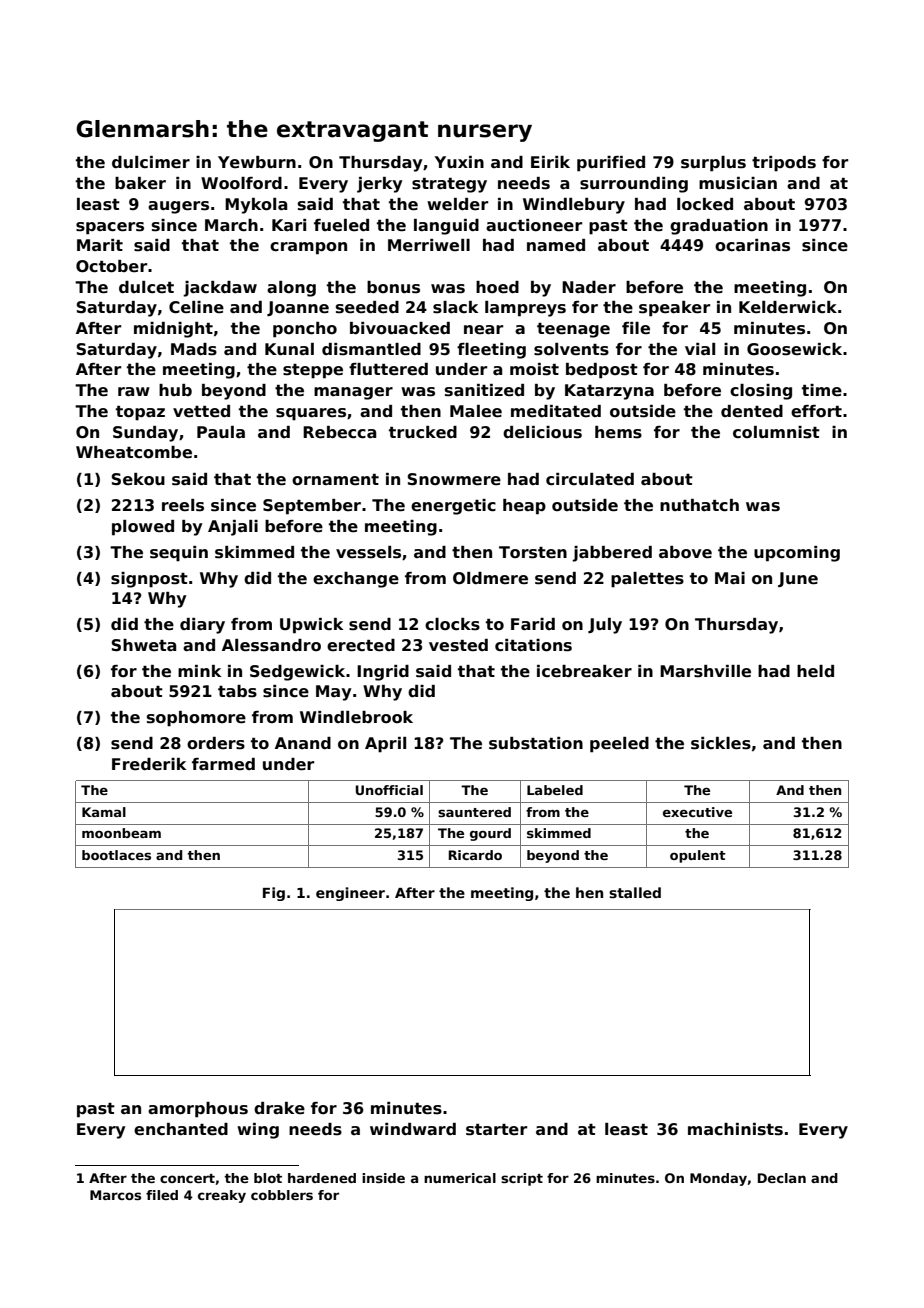  What do you see at coordinates (220, 289) in the document?
I see `jackdaw` at bounding box center [220, 289].
